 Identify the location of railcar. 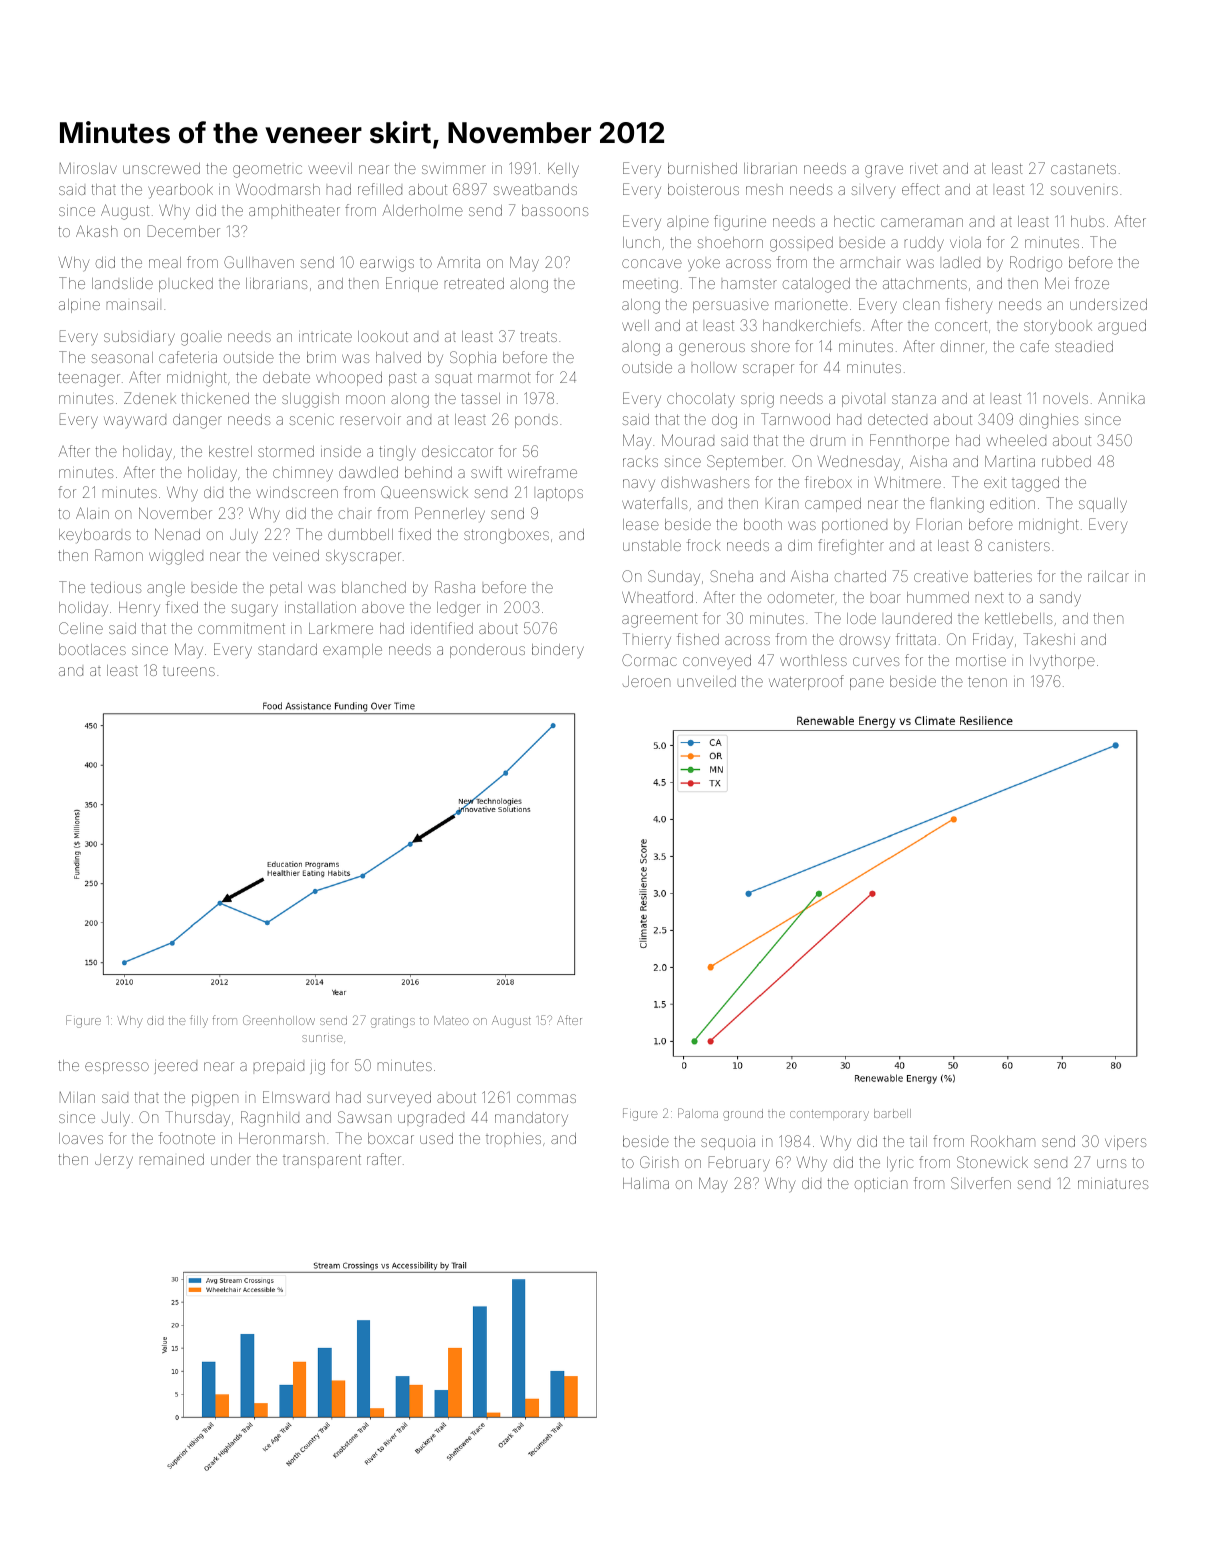
(1108, 576).
